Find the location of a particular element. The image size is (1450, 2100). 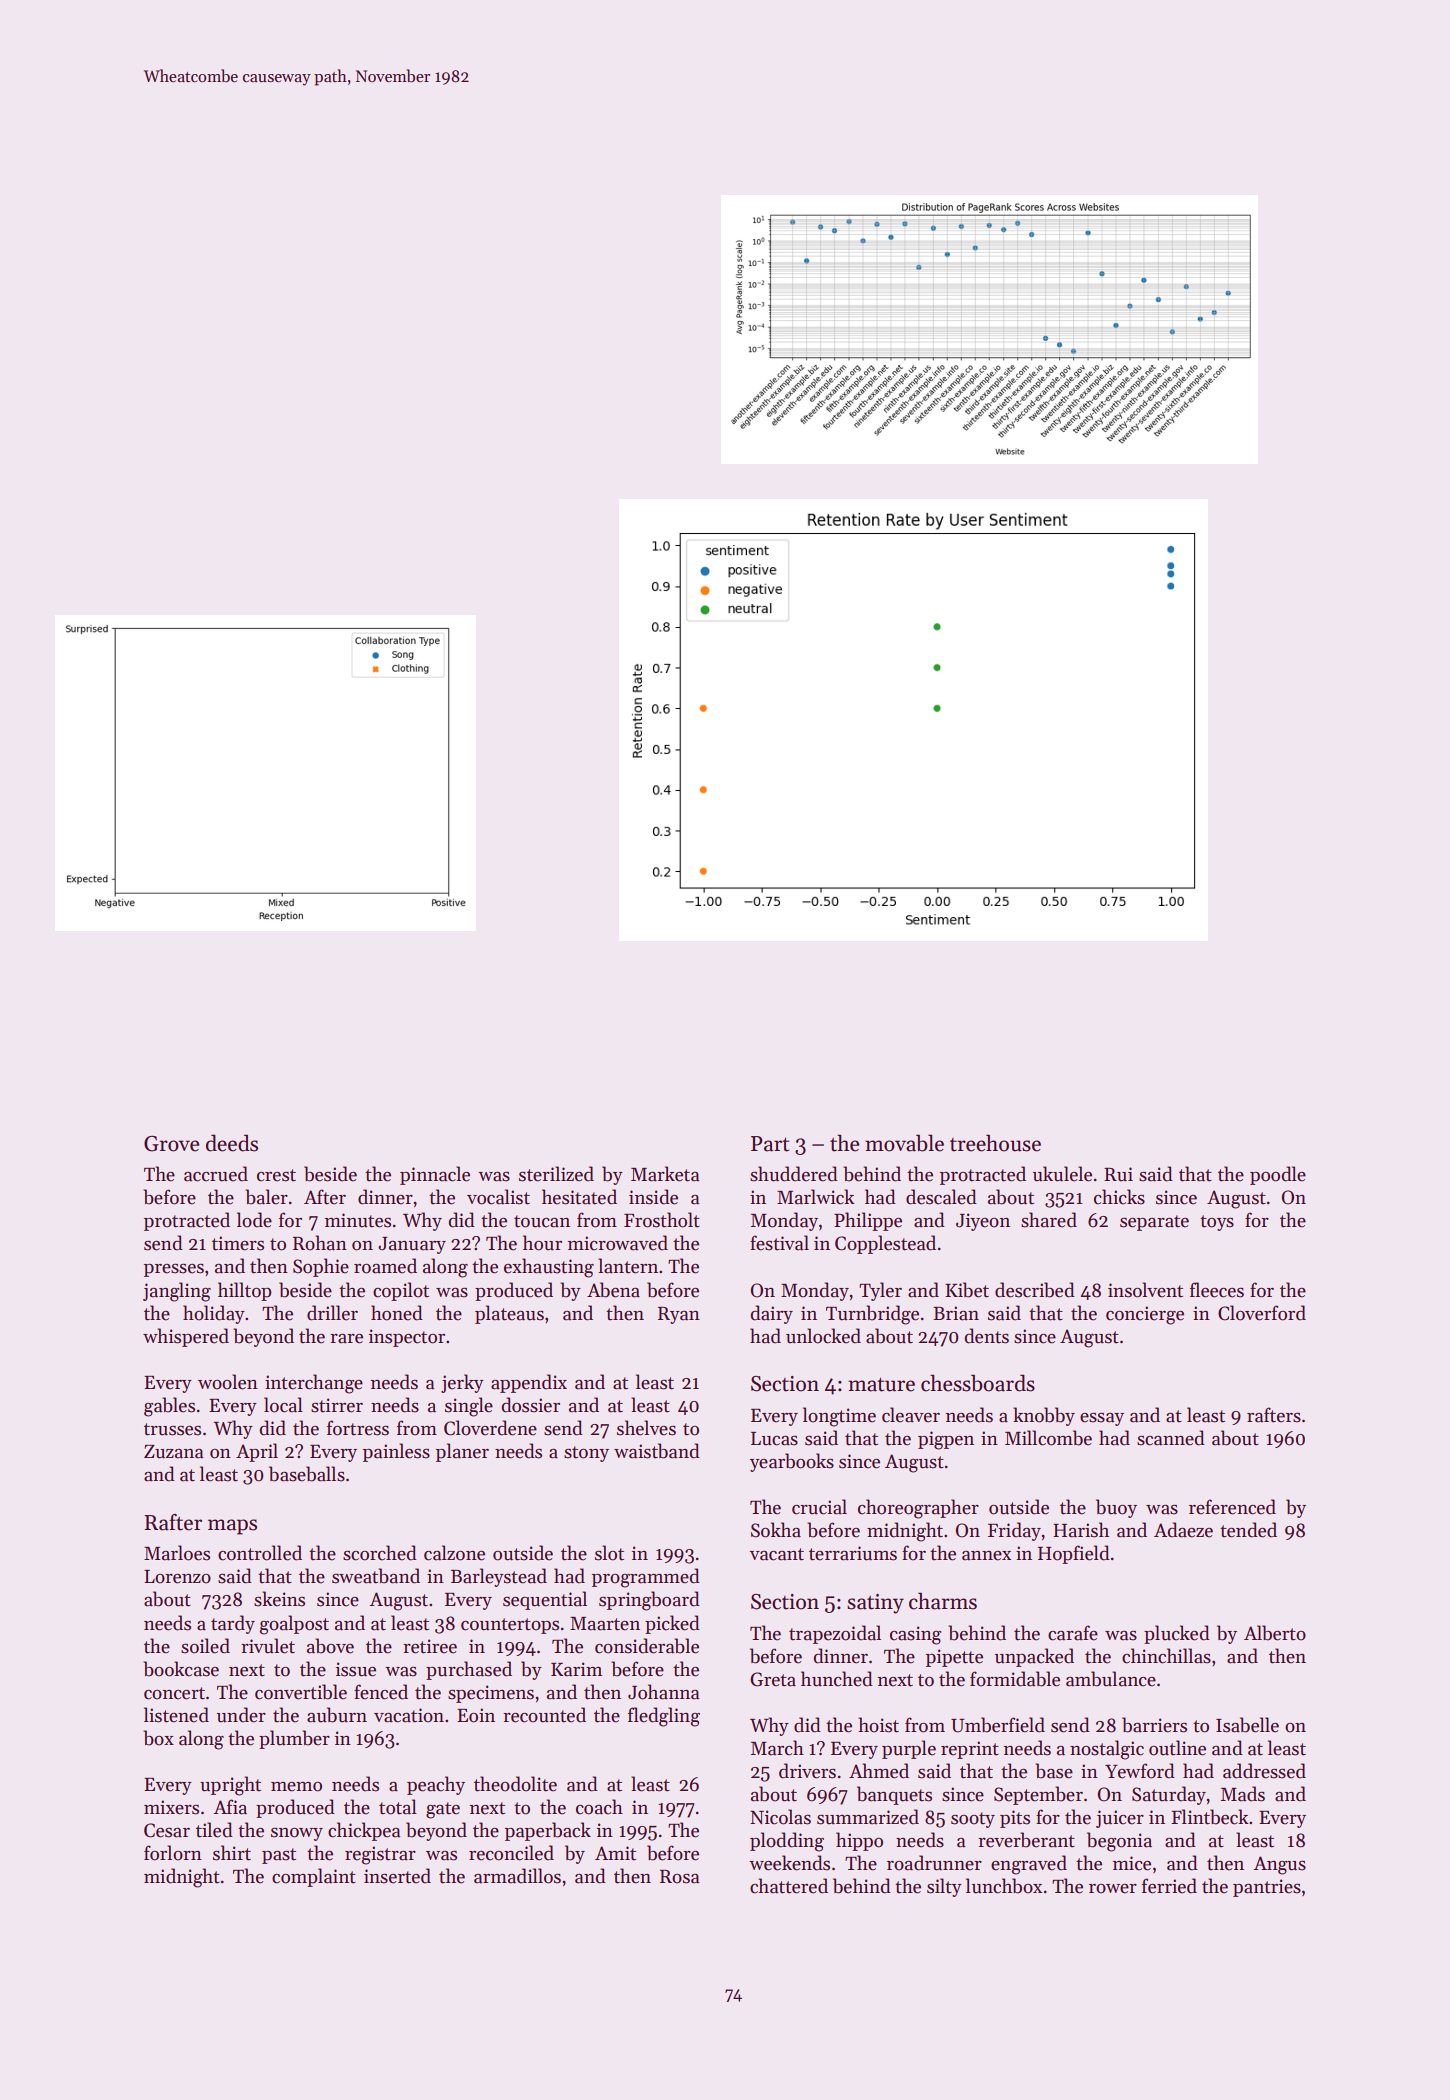

mature is located at coordinates (881, 1384).
